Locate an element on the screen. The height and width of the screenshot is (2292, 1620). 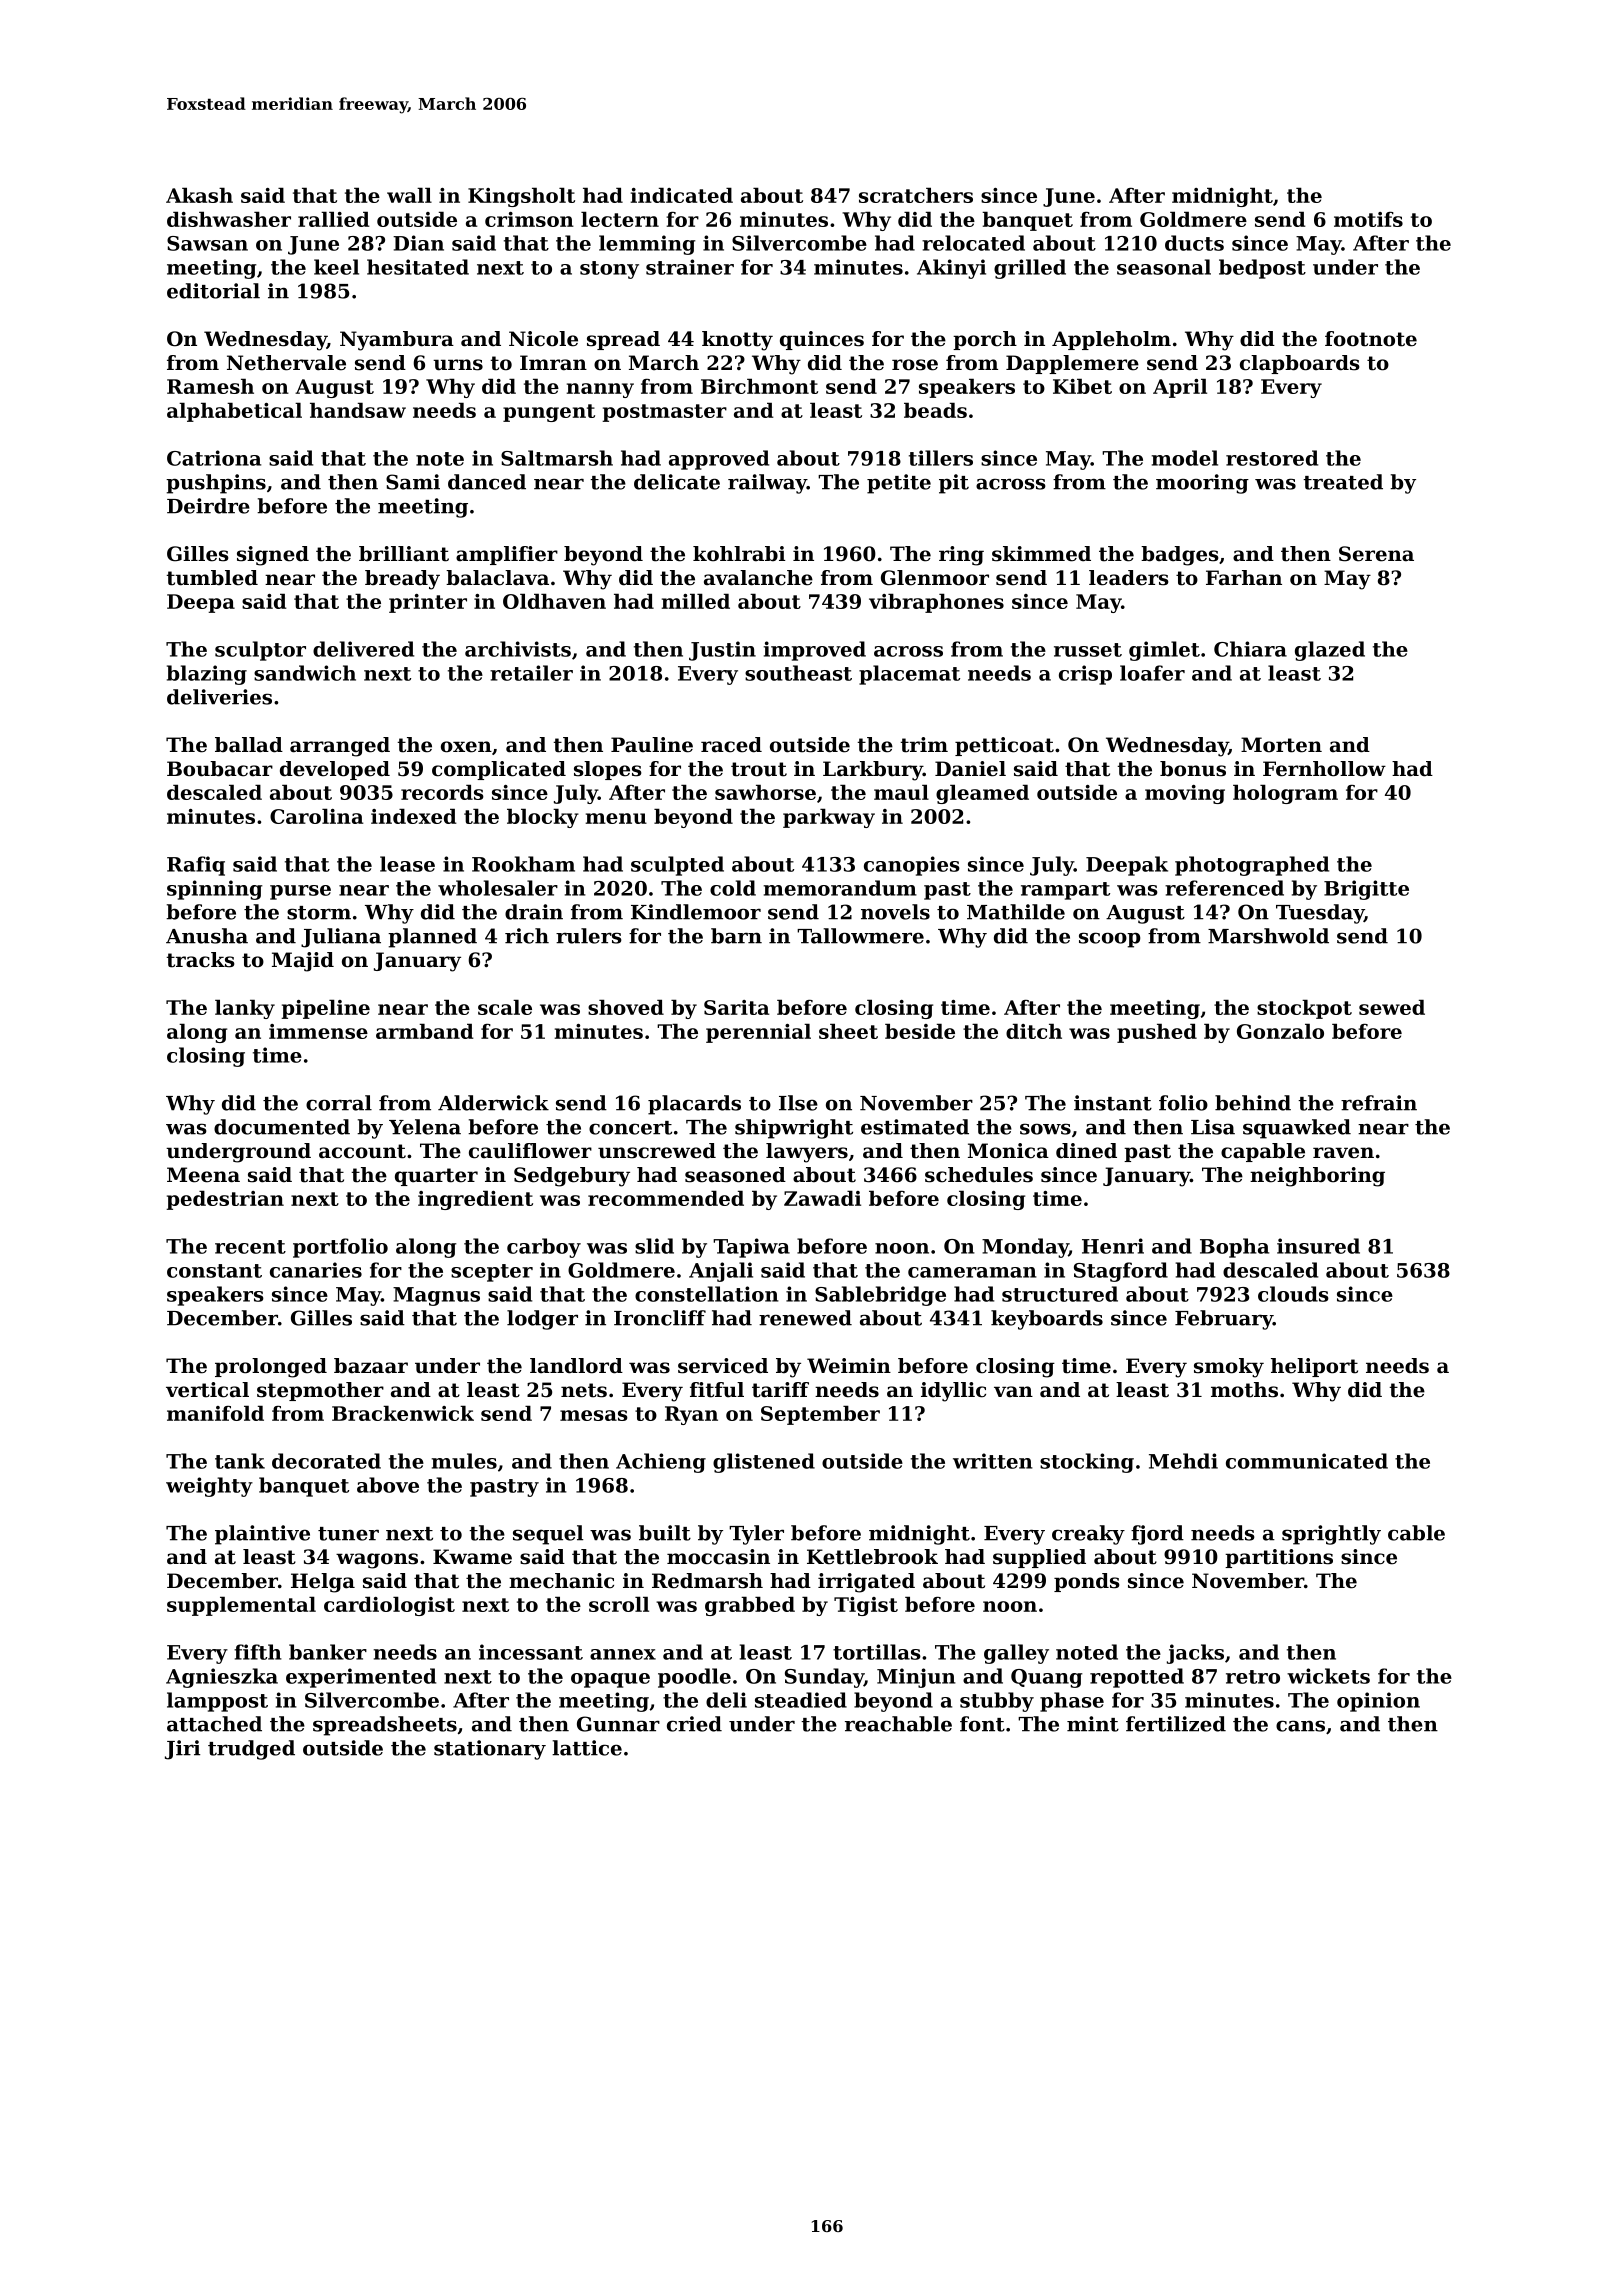
Brigitte is located at coordinates (1366, 890).
